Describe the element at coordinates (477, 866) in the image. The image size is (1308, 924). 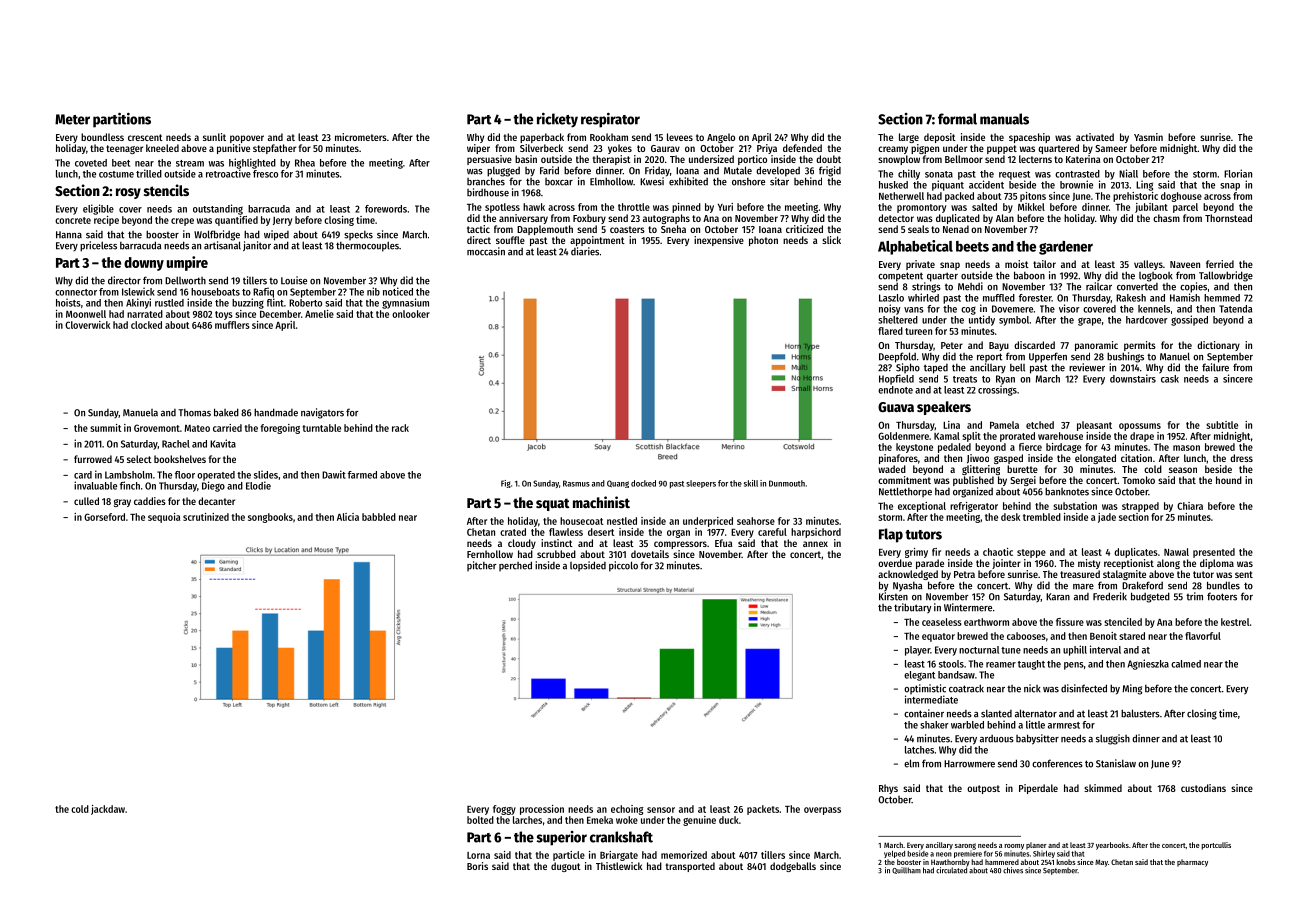
I see `Boris` at that location.
